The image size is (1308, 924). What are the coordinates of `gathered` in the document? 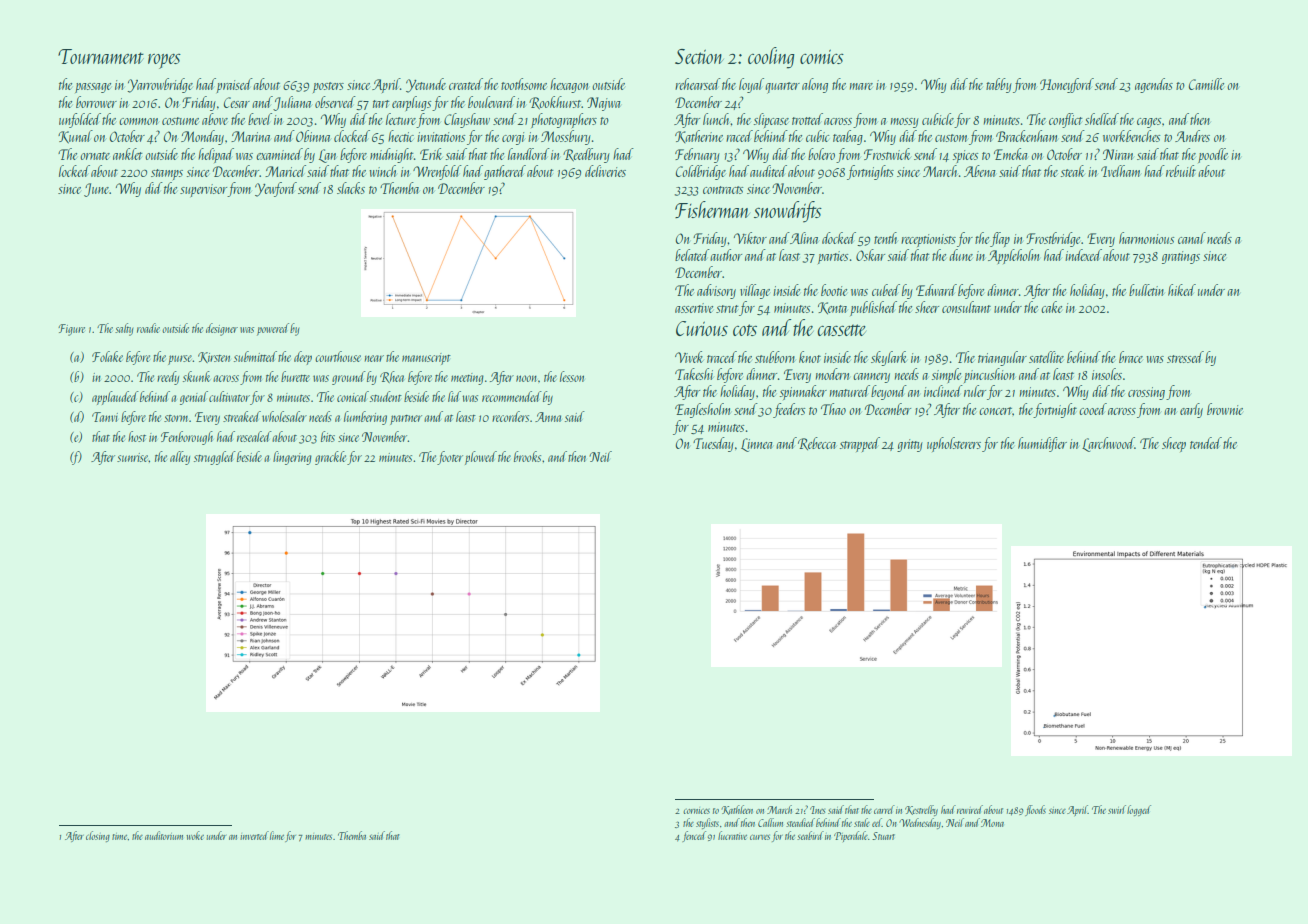 It's located at (505, 172).
